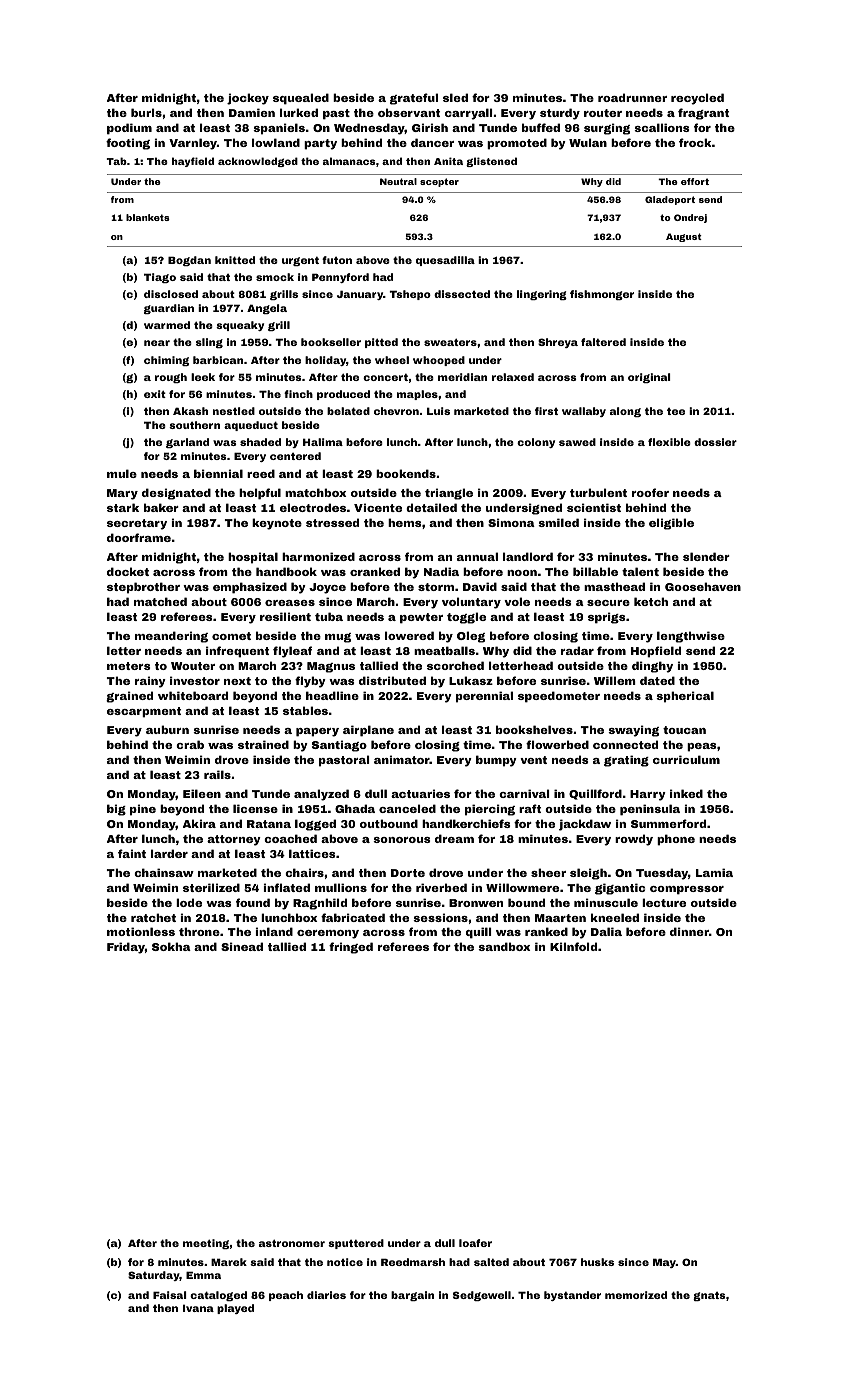 The height and width of the screenshot is (1400, 849). What do you see at coordinates (146, 112) in the screenshot?
I see `burls` at bounding box center [146, 112].
